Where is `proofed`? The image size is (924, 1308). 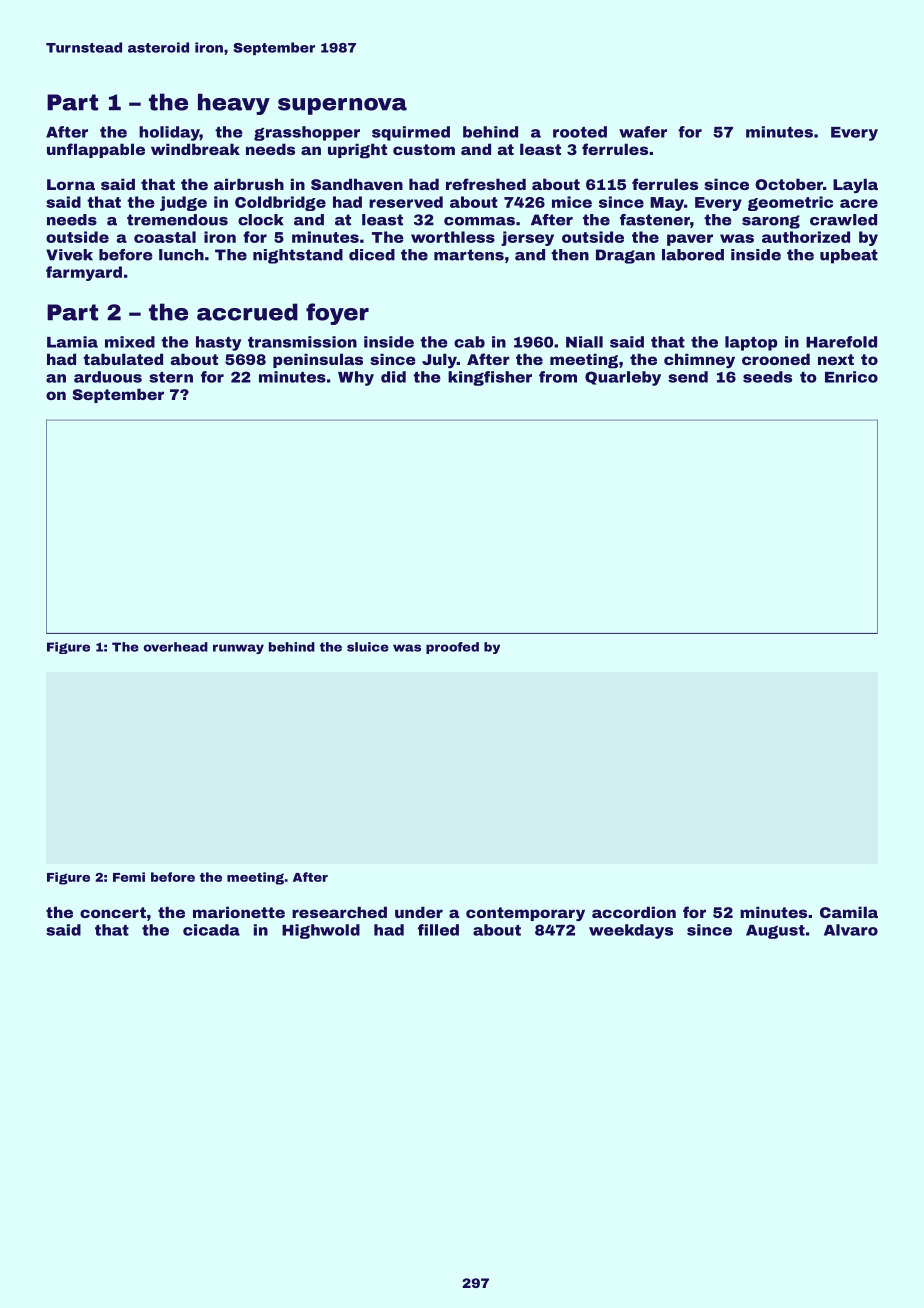 proofed is located at coordinates (452, 648).
